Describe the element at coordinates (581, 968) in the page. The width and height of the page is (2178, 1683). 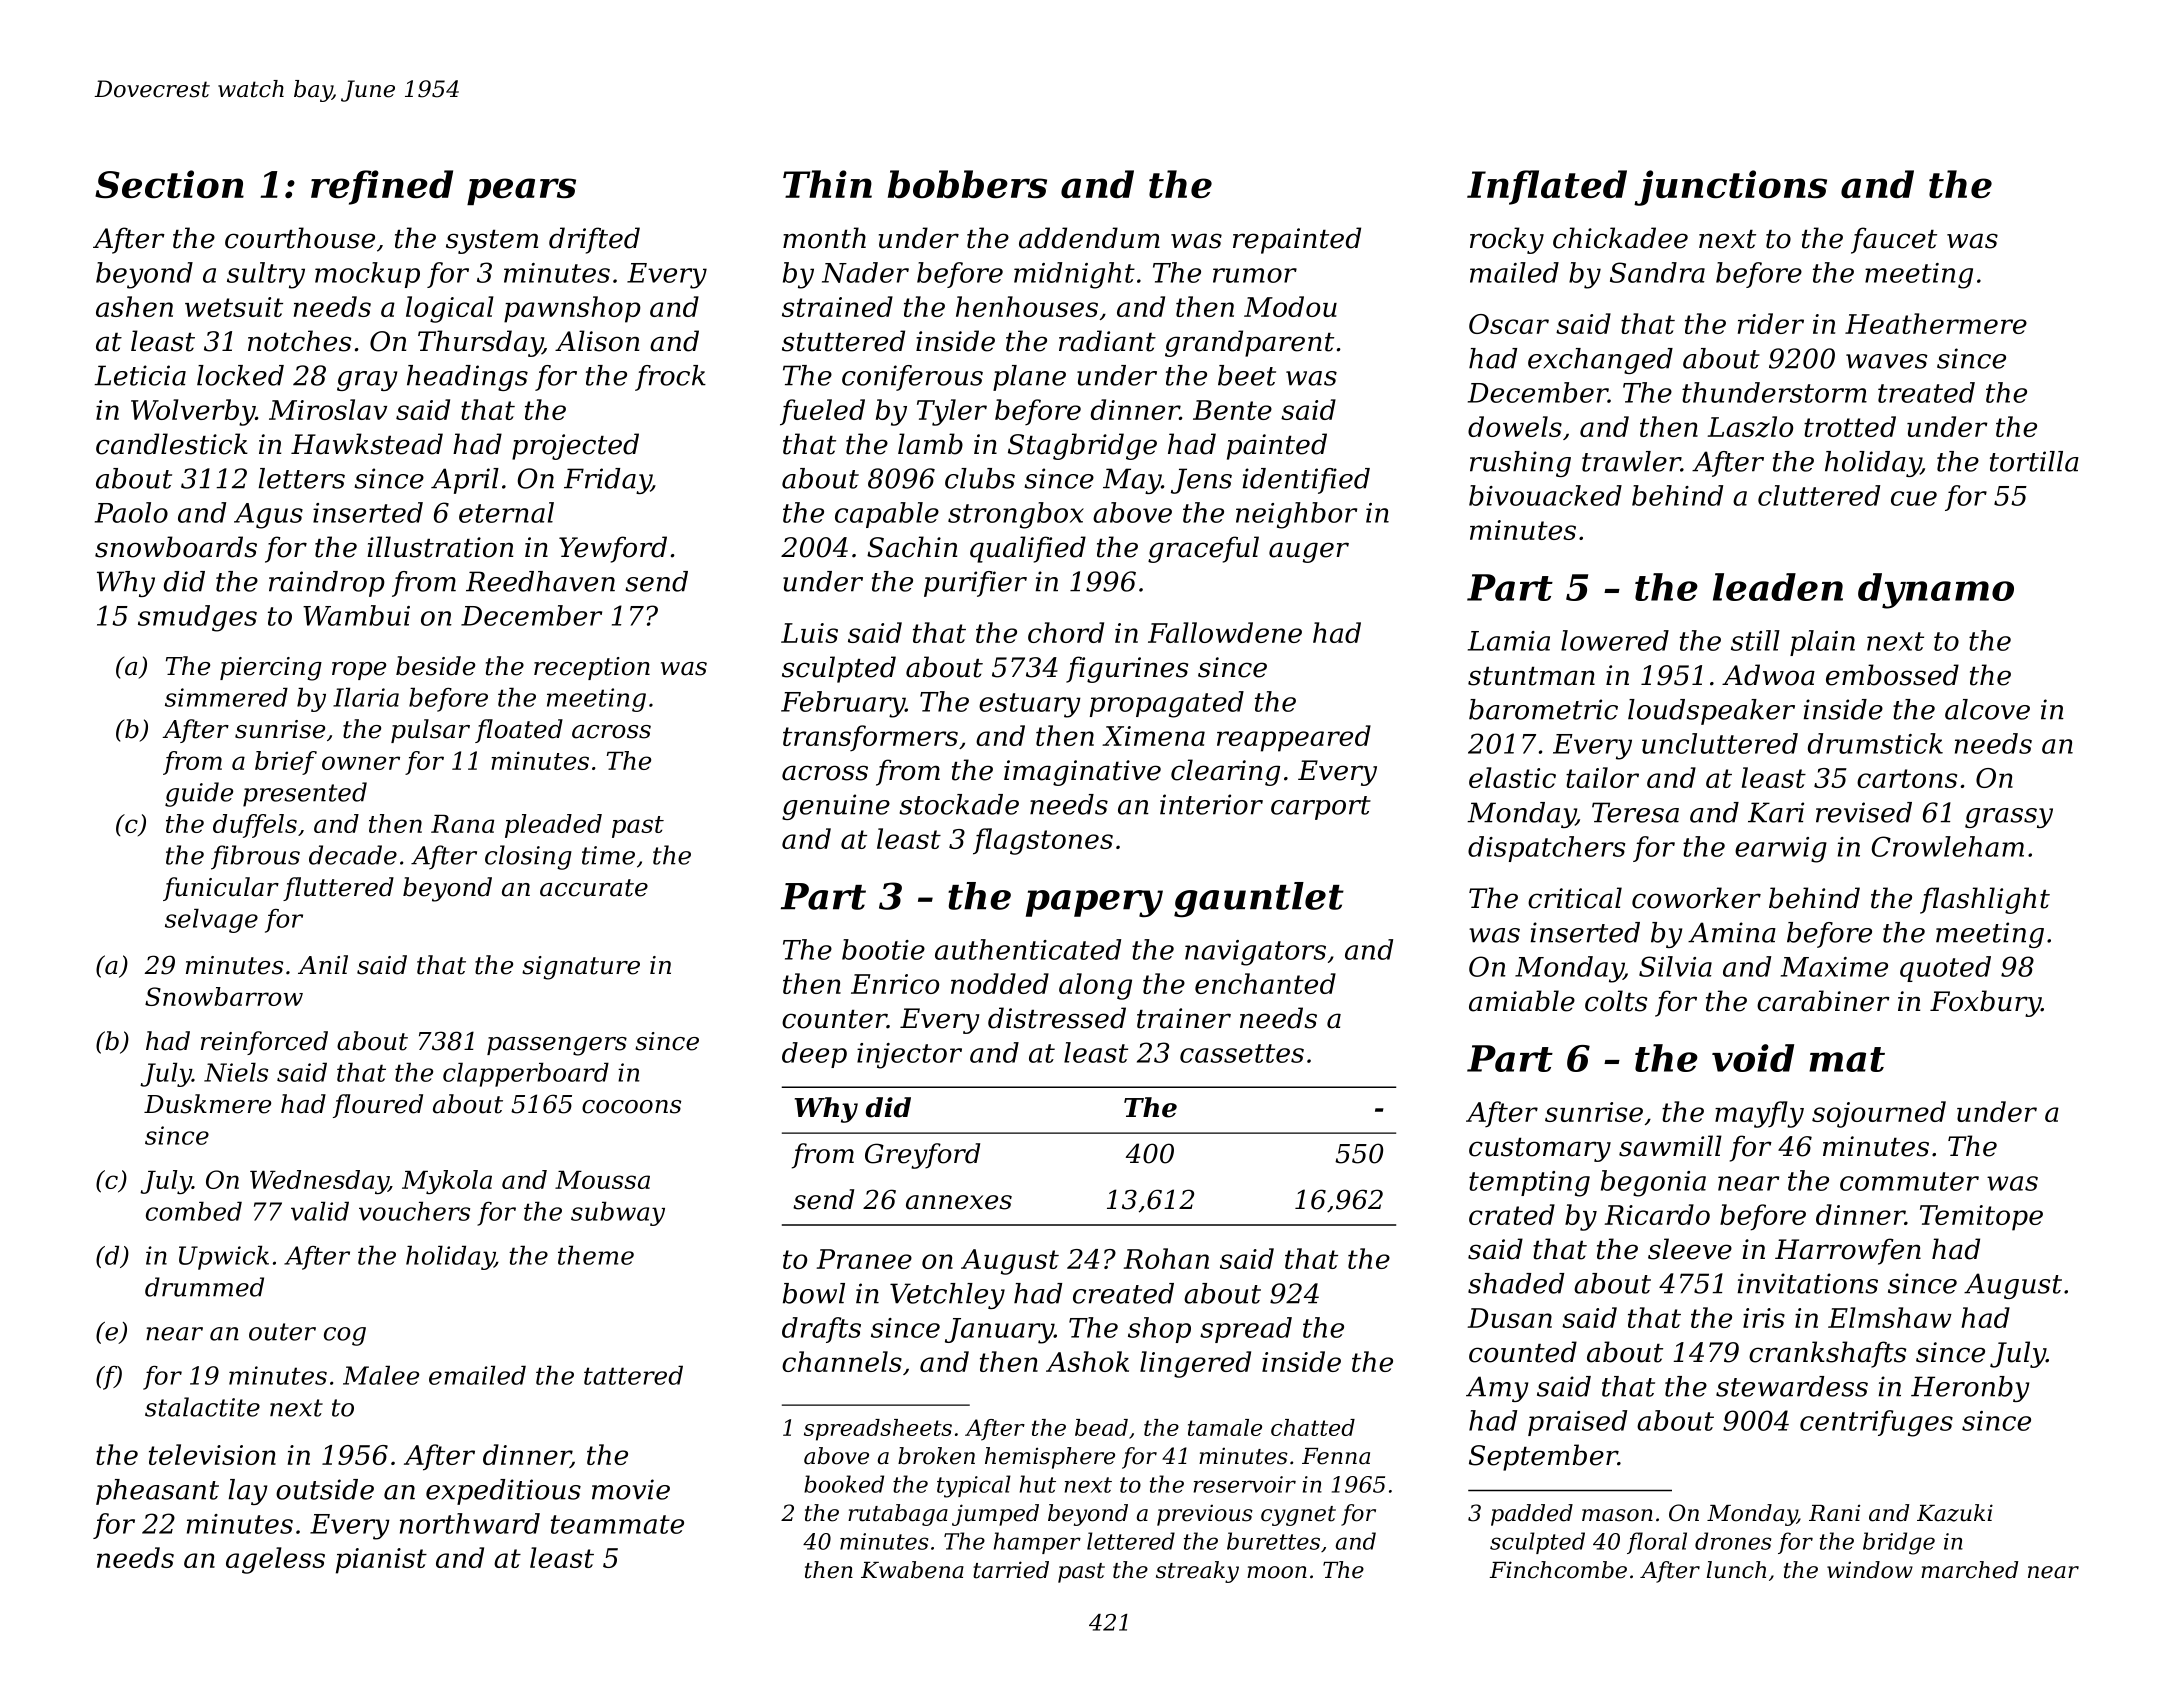
I see `signature` at that location.
